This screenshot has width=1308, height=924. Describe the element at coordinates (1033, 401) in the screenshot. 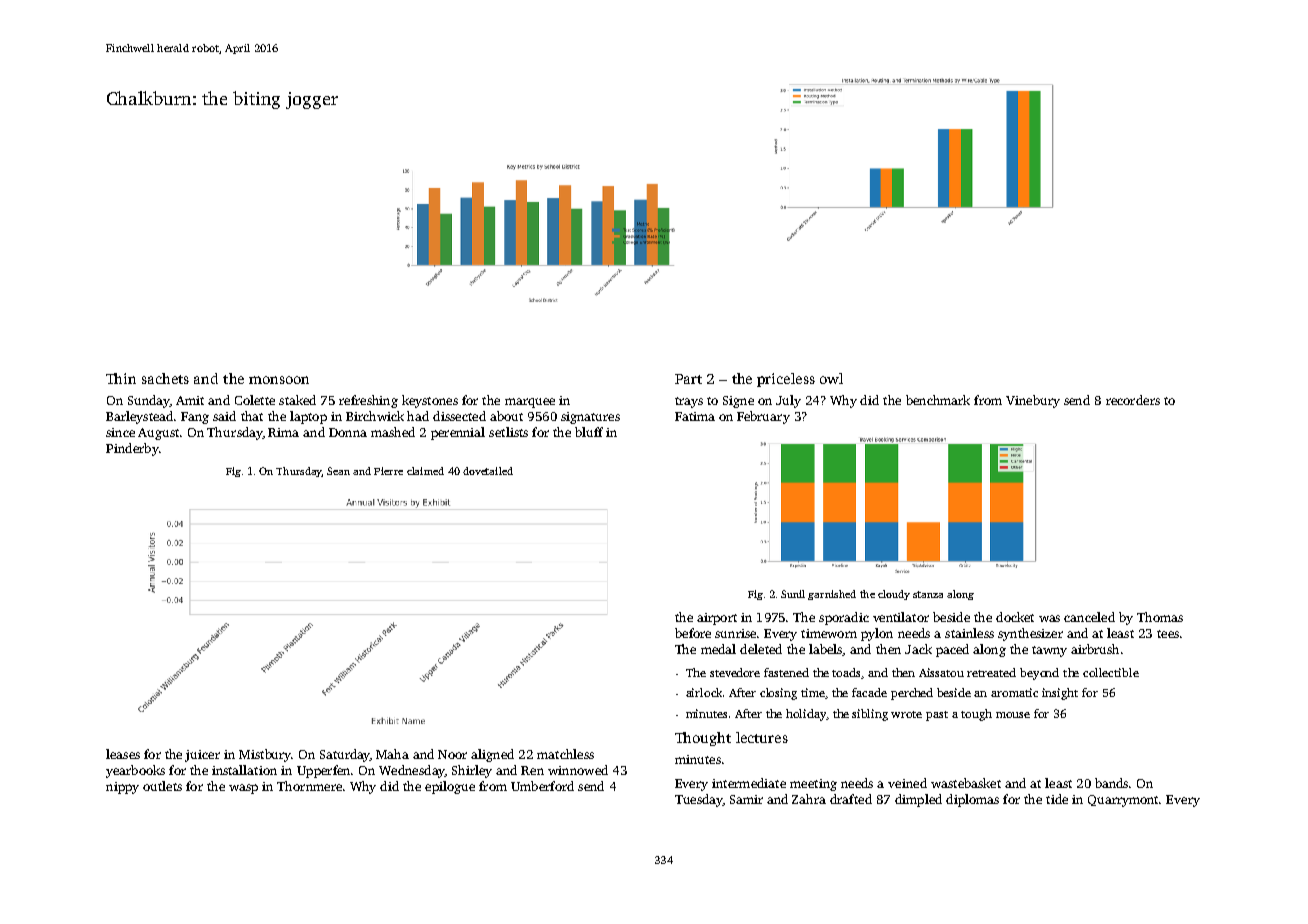

I see `Vinebury` at that location.
